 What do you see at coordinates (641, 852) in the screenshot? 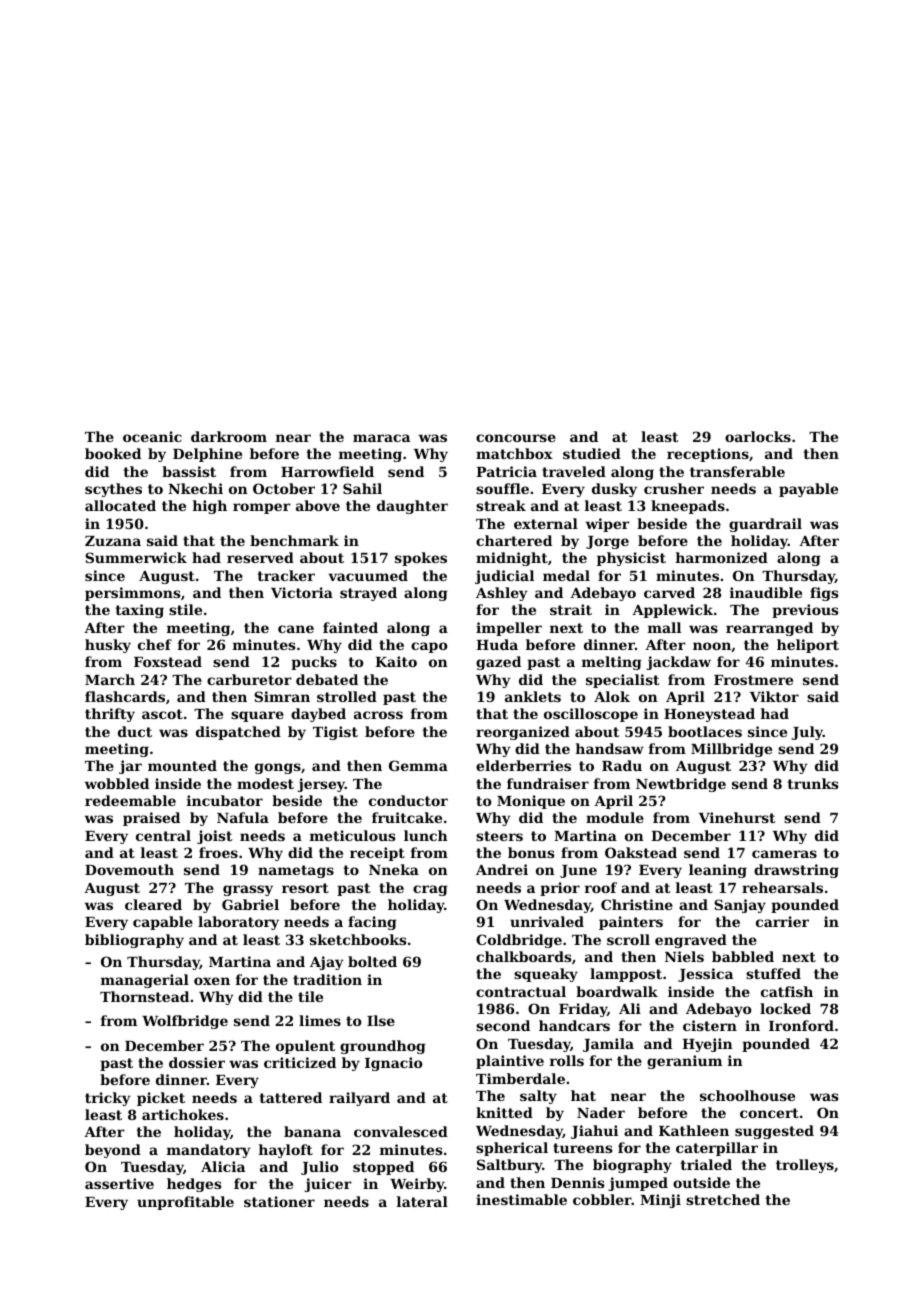
I see `Oakstead` at bounding box center [641, 852].
